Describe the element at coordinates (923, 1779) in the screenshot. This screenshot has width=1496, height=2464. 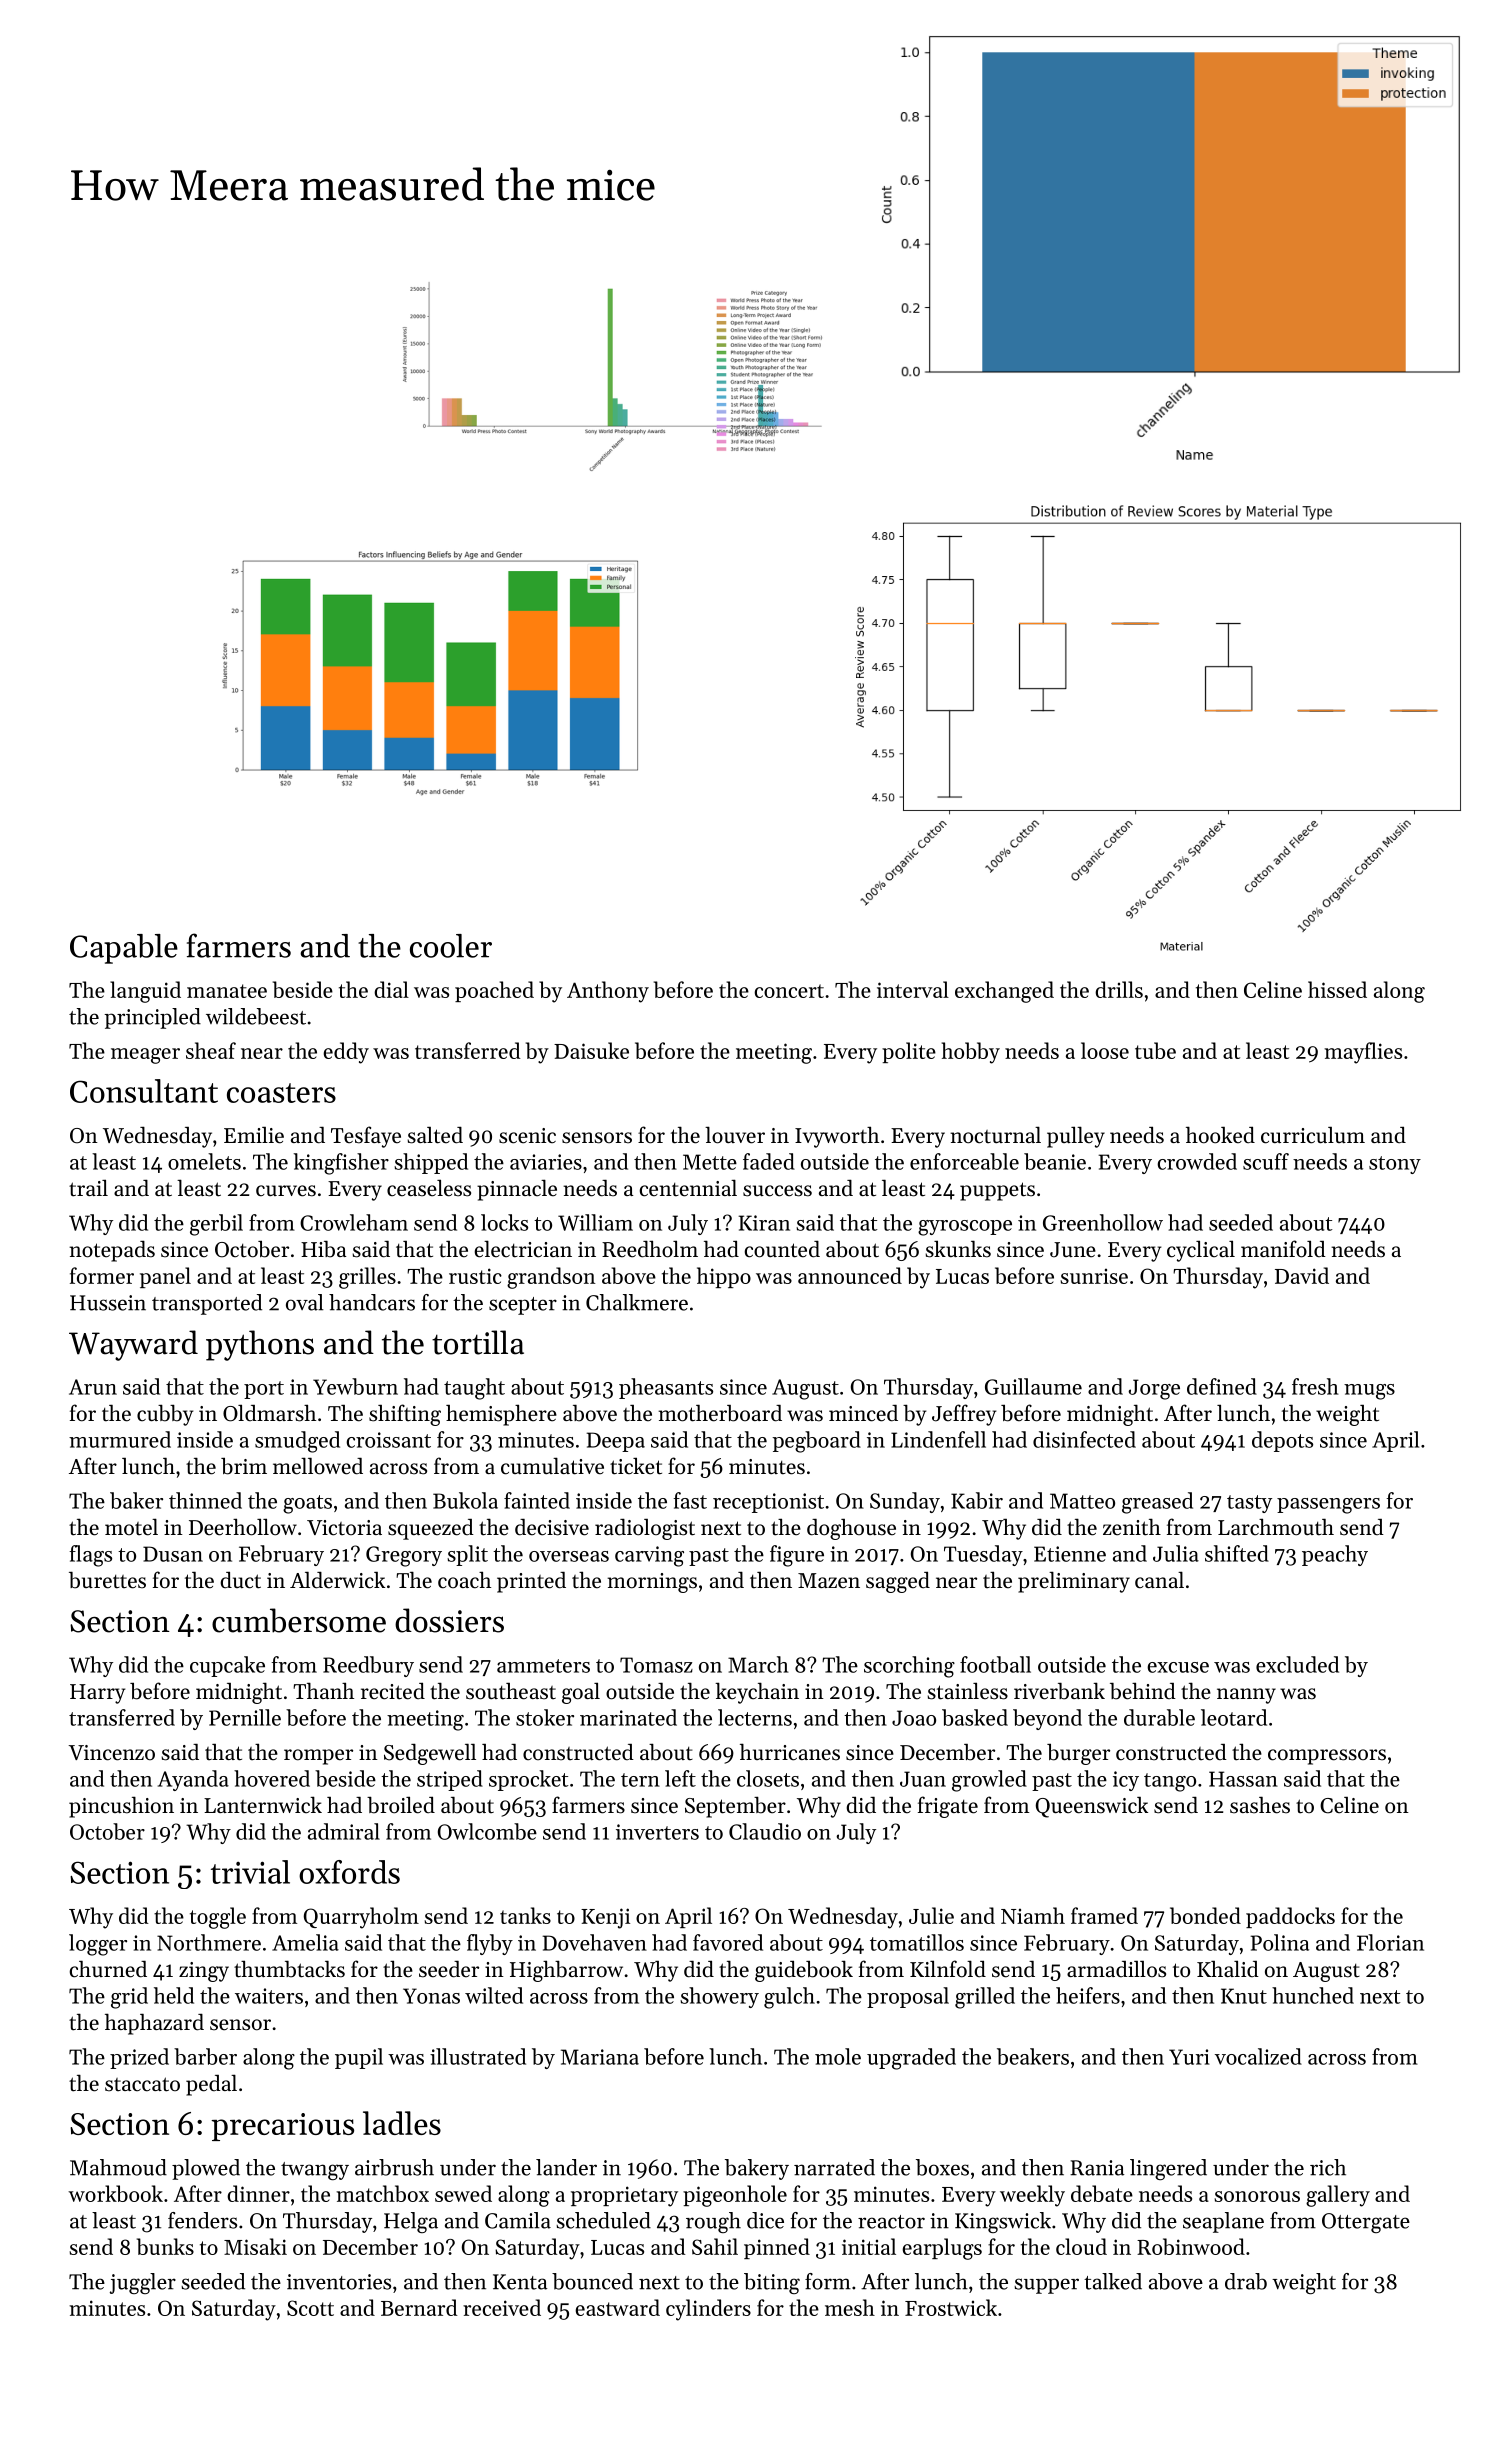
I see `Juan` at that location.
